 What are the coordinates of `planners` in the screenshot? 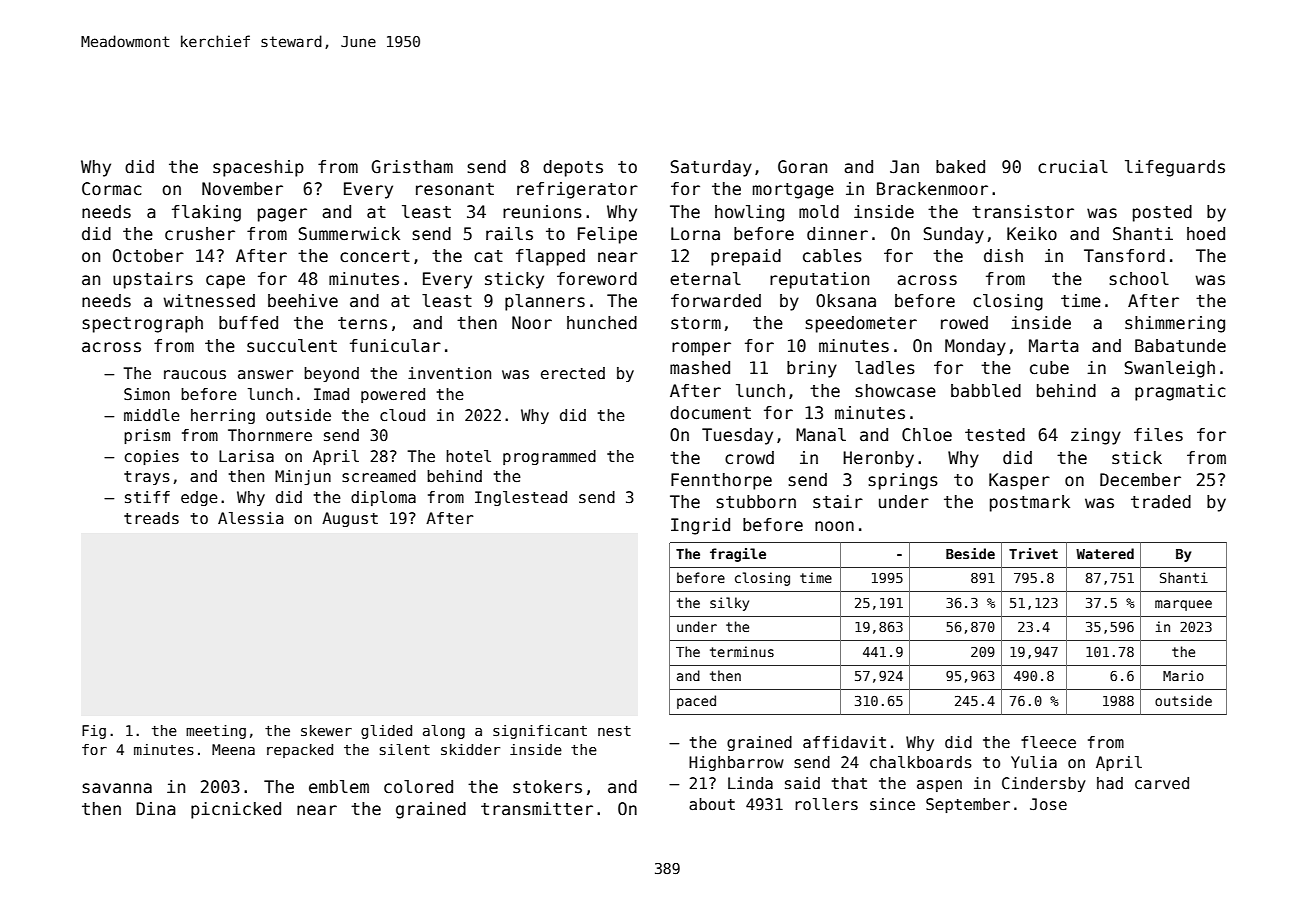 It's located at (545, 302).
